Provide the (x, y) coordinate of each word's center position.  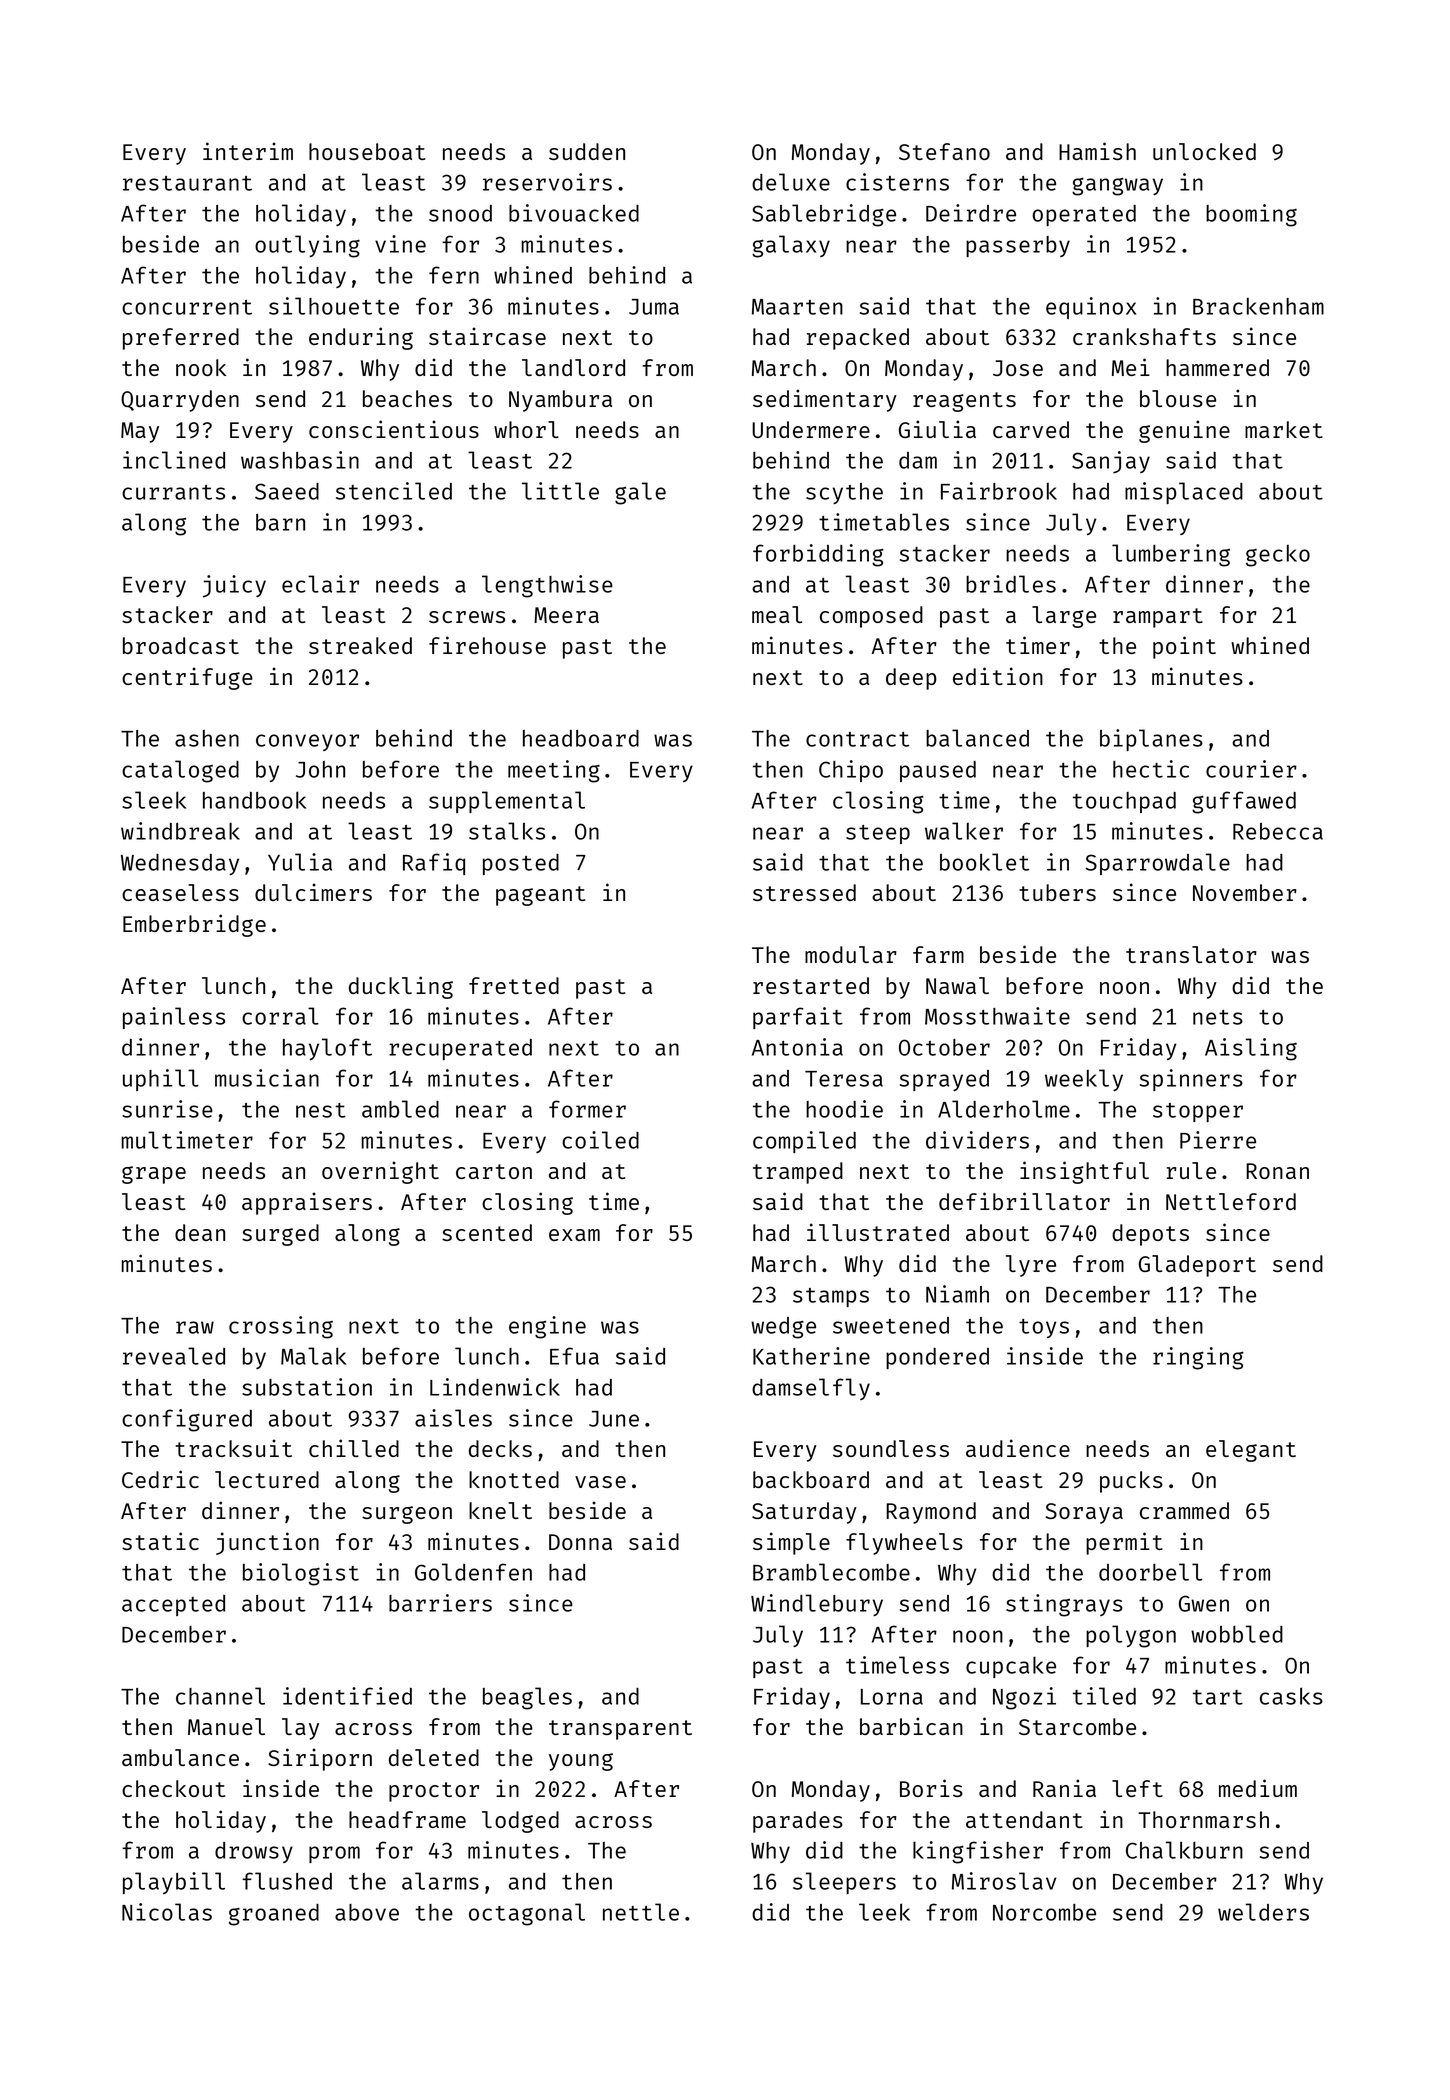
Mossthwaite (997, 1016)
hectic (1151, 769)
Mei (1131, 367)
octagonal (527, 1914)
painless (174, 1018)
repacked (858, 339)
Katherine (811, 1356)
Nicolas (167, 1912)
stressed (804, 892)
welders (1263, 1912)
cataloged (180, 771)
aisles (453, 1418)
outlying (307, 246)
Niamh (957, 1294)
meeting (554, 771)
